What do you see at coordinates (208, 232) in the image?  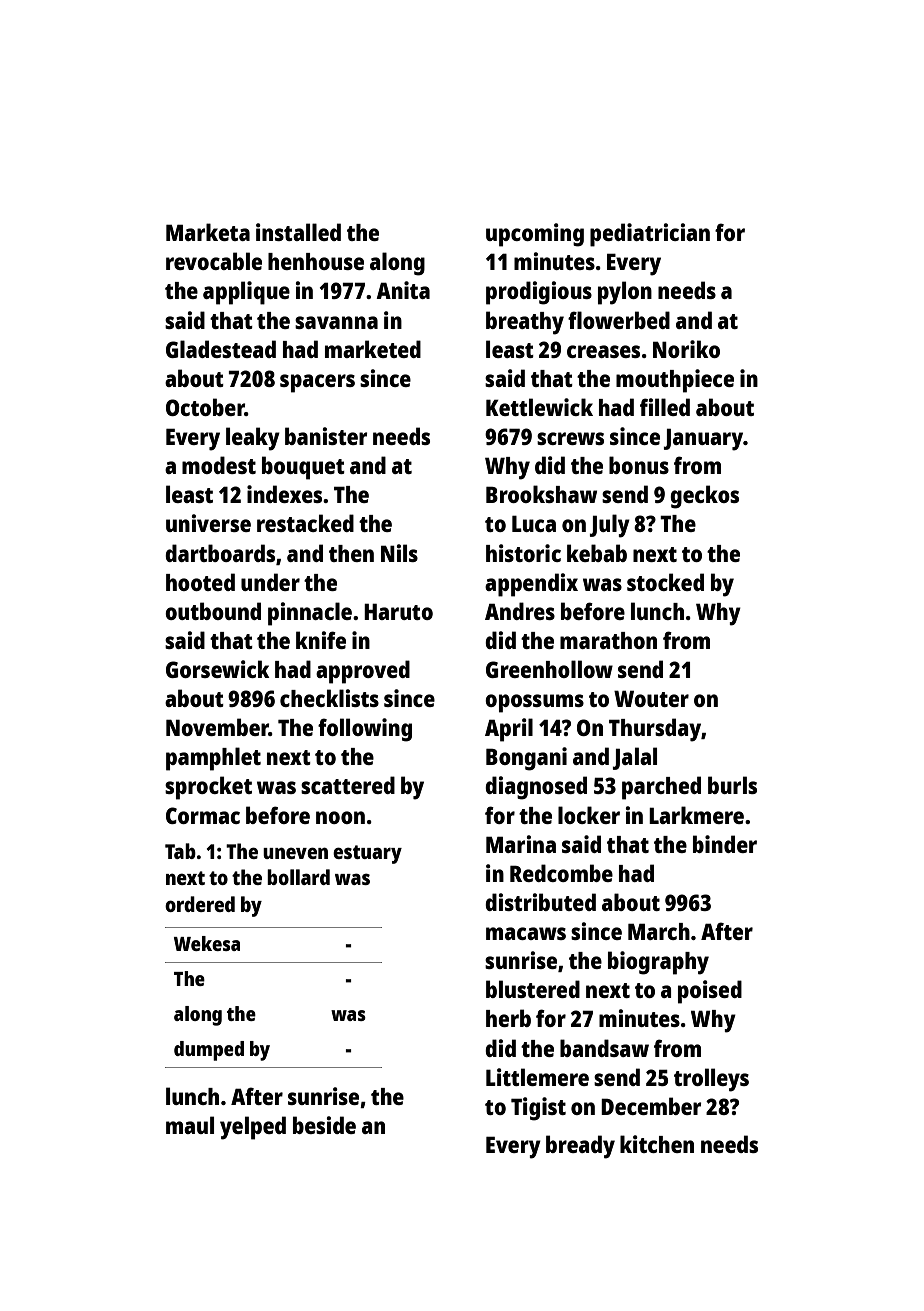 I see `Marketa` at bounding box center [208, 232].
